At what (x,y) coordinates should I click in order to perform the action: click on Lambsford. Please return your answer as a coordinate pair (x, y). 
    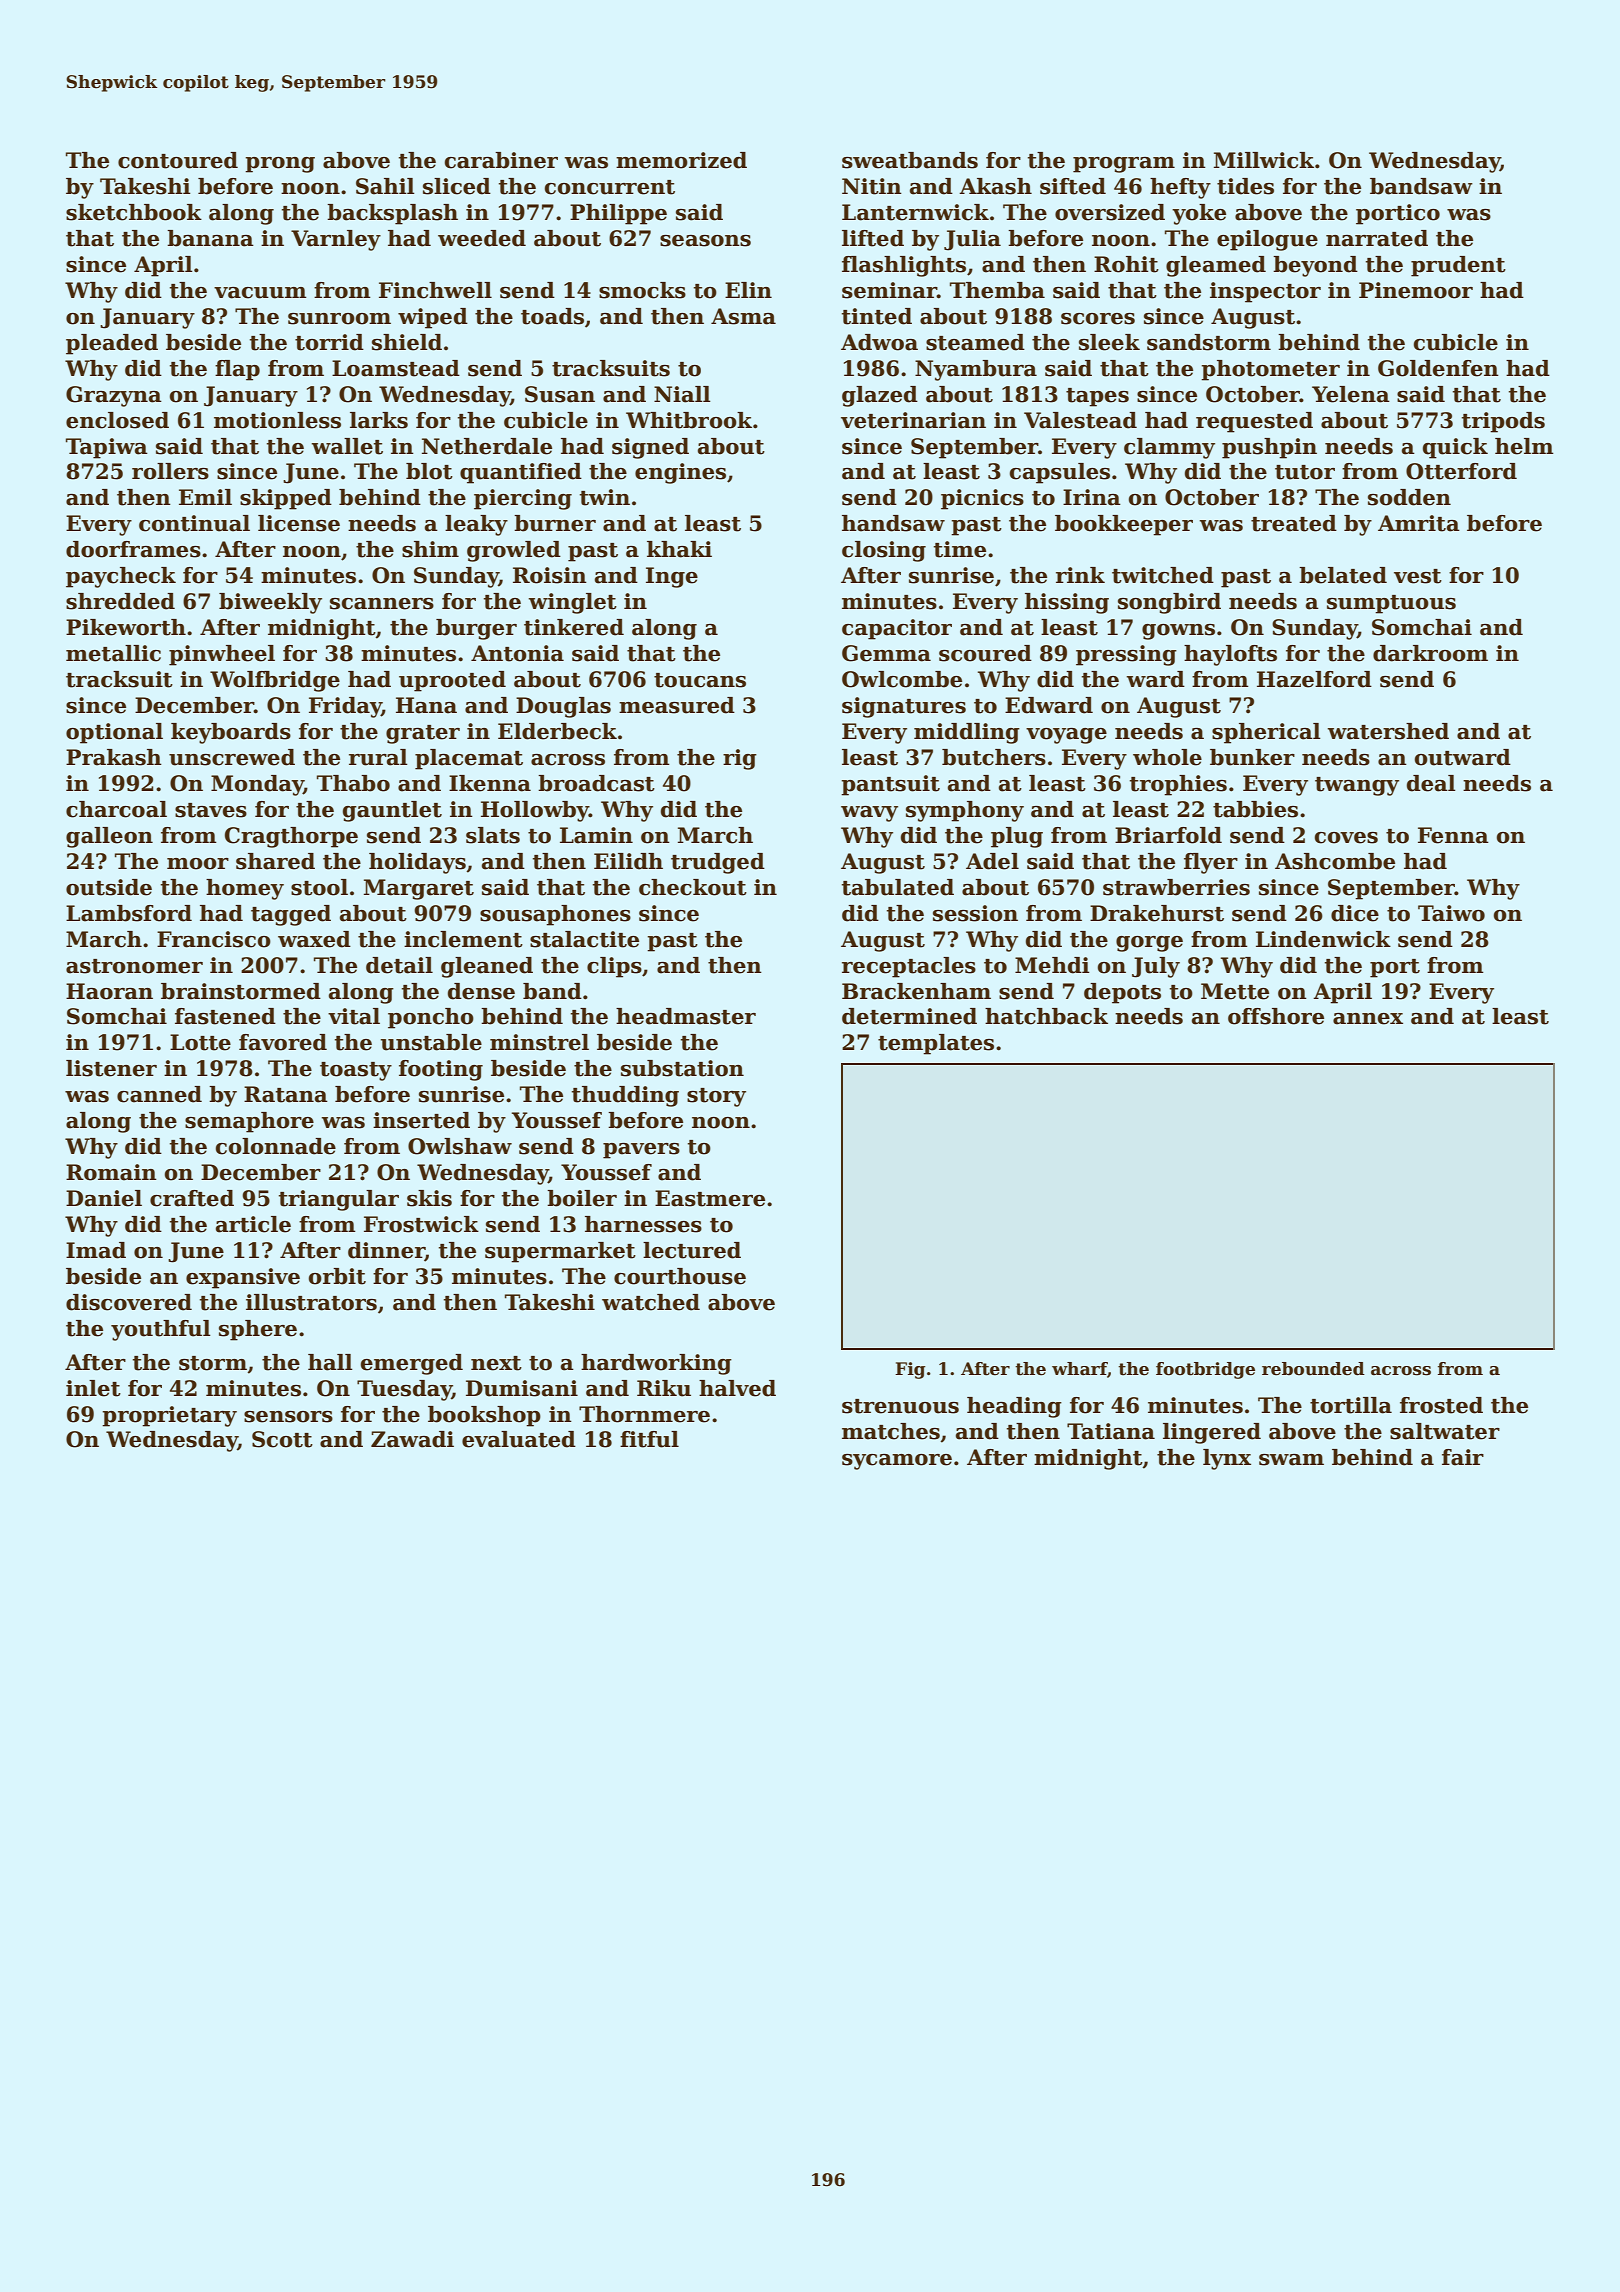
    Looking at the image, I should click on (129, 913).
